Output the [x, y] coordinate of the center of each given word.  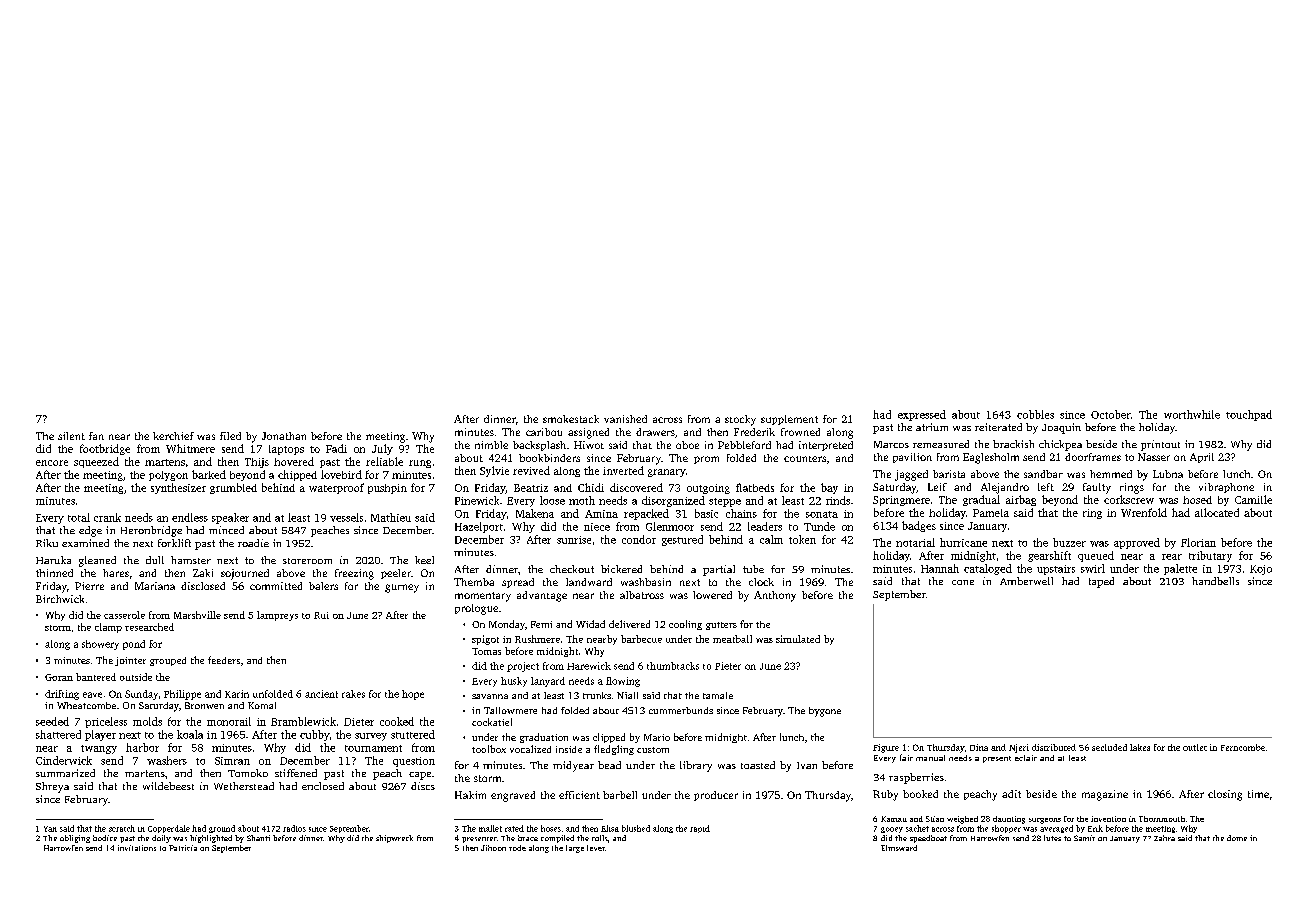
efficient [579, 795]
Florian [1198, 542]
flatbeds [755, 487]
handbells [1215, 581]
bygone [825, 712]
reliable [384, 461]
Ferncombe [1243, 747]
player [100, 735]
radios [294, 828]
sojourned [245, 574]
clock [761, 582]
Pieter [728, 666]
